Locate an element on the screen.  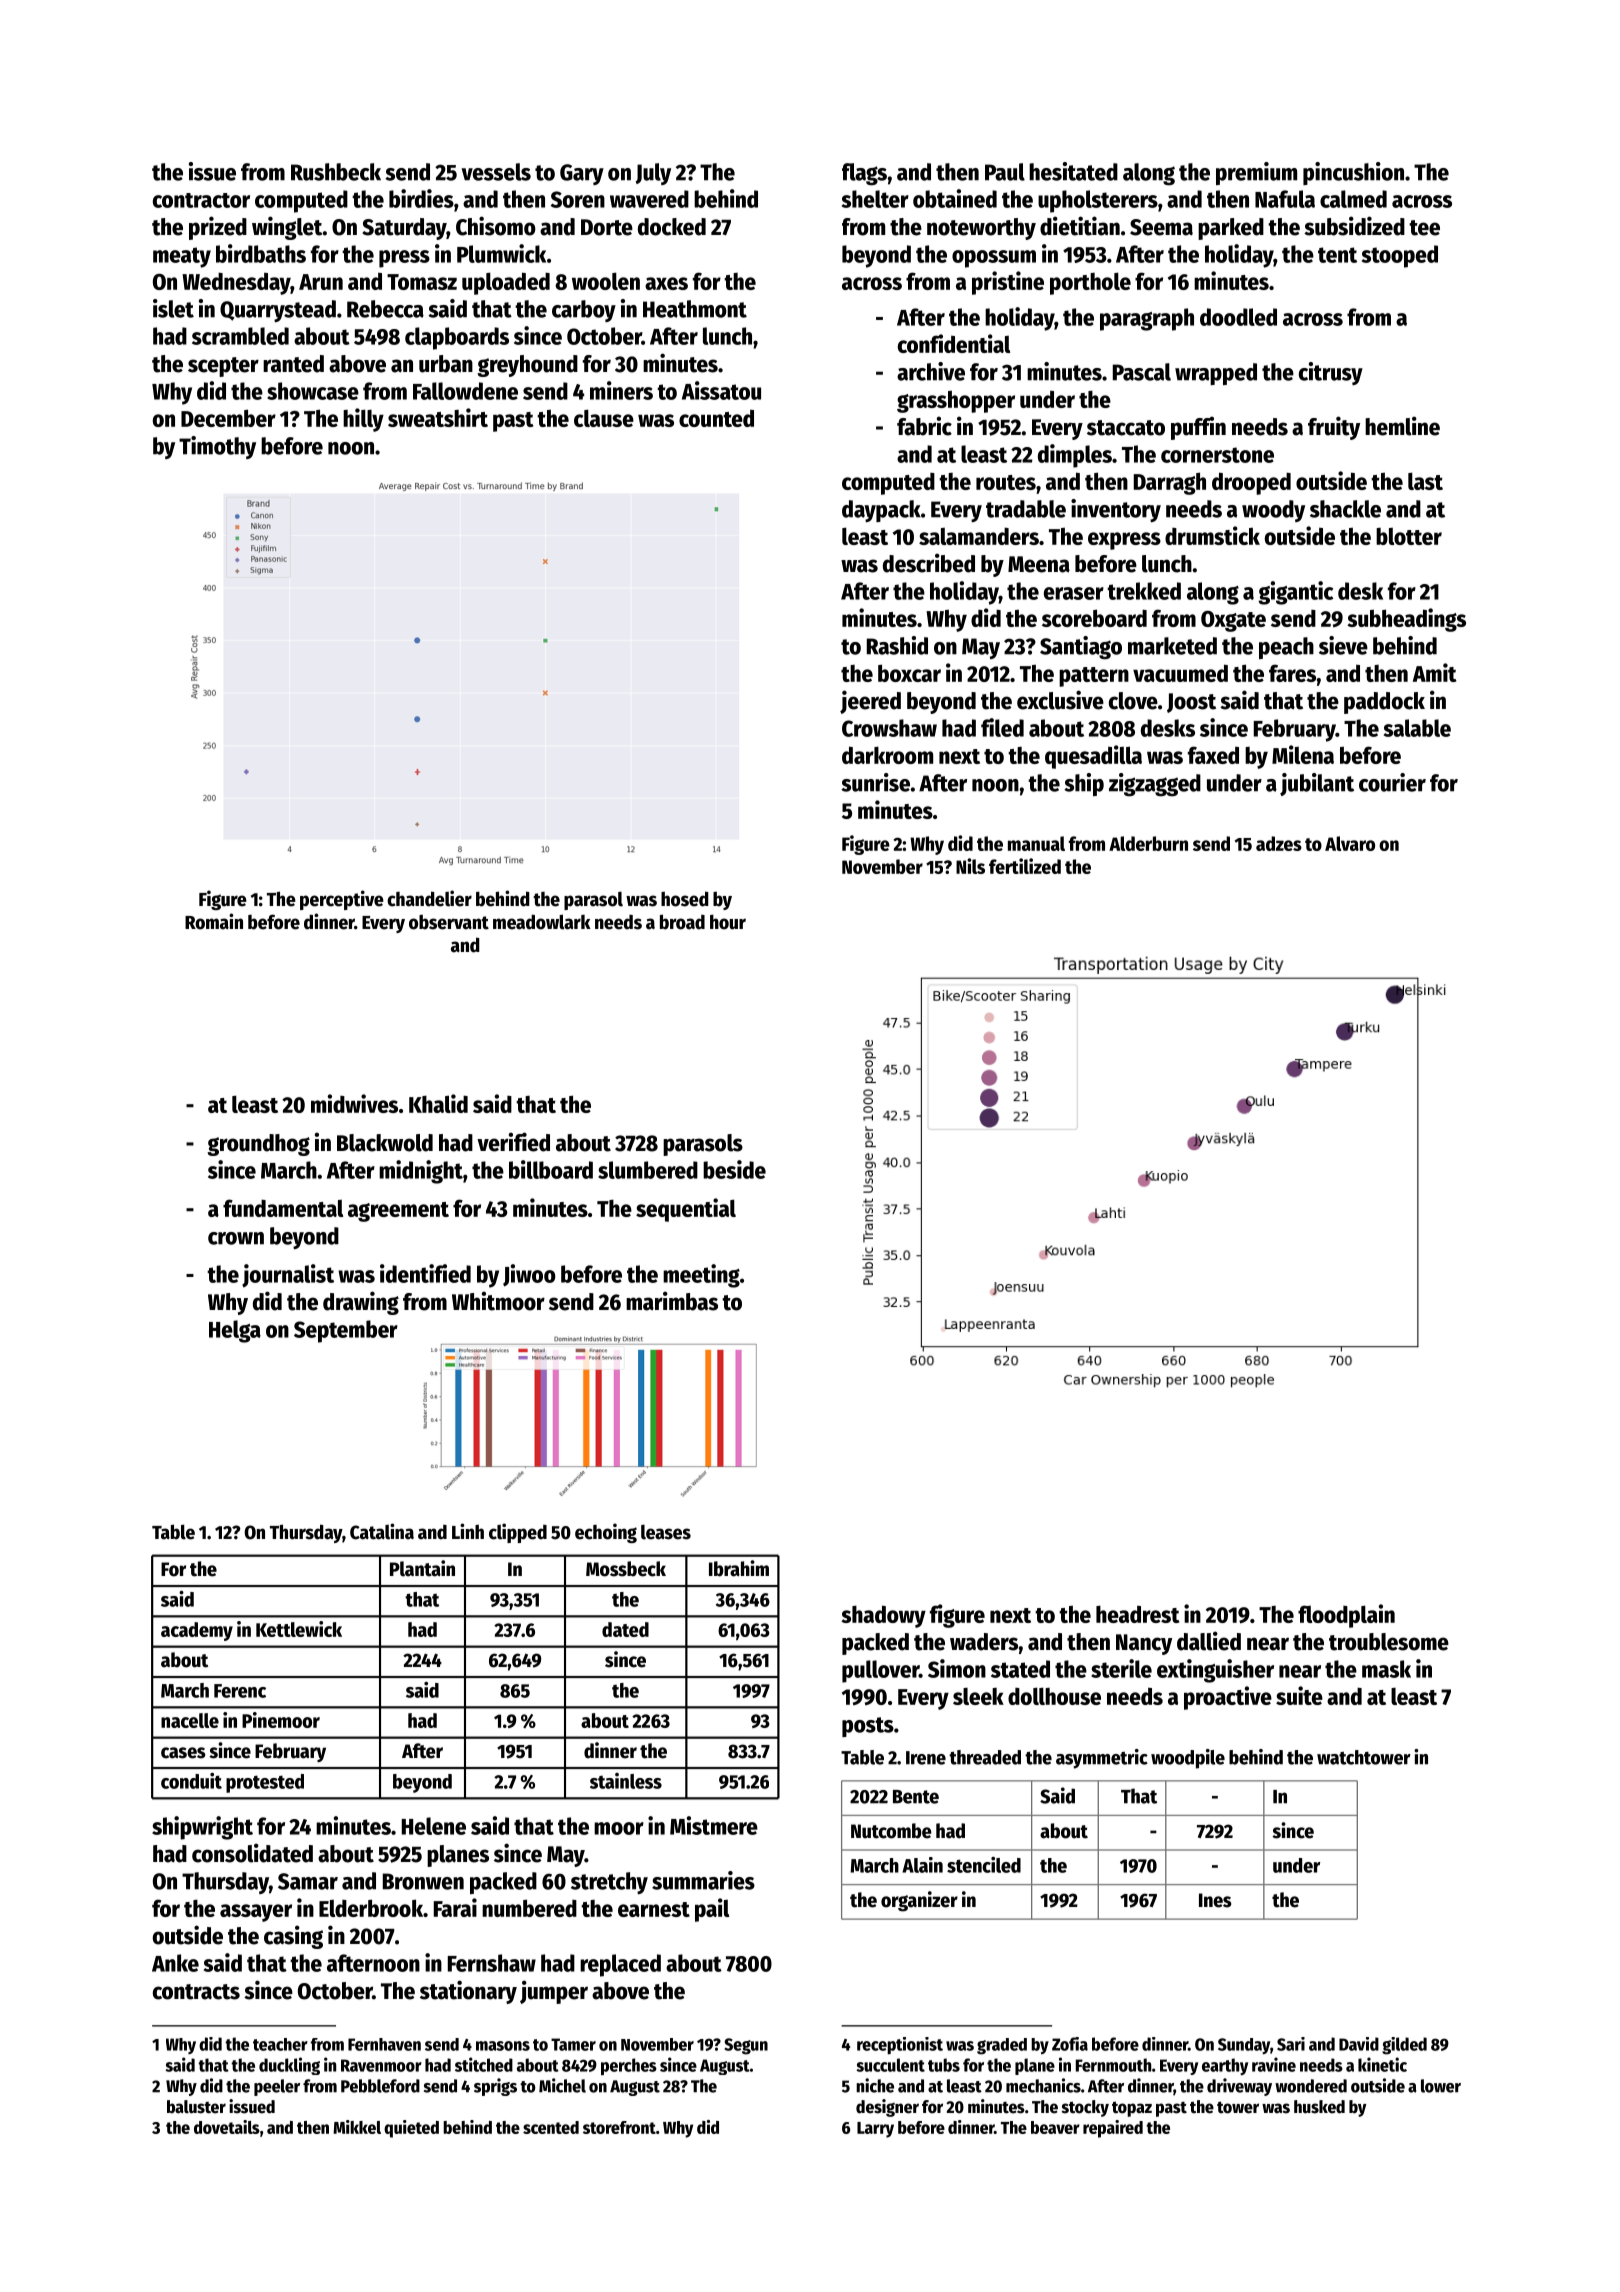
meeting is located at coordinates (701, 1276).
